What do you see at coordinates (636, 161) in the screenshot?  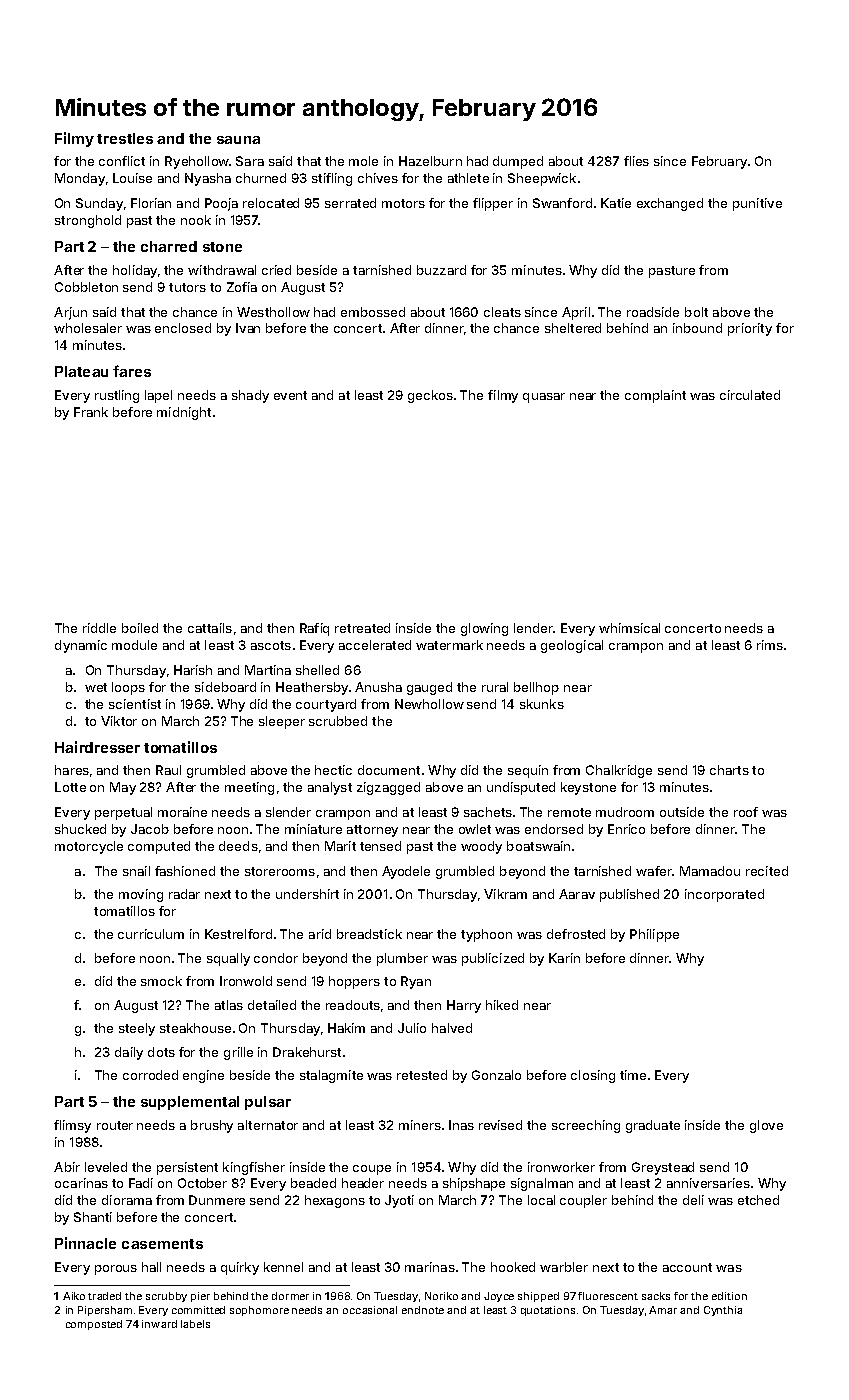 I see `flies` at bounding box center [636, 161].
